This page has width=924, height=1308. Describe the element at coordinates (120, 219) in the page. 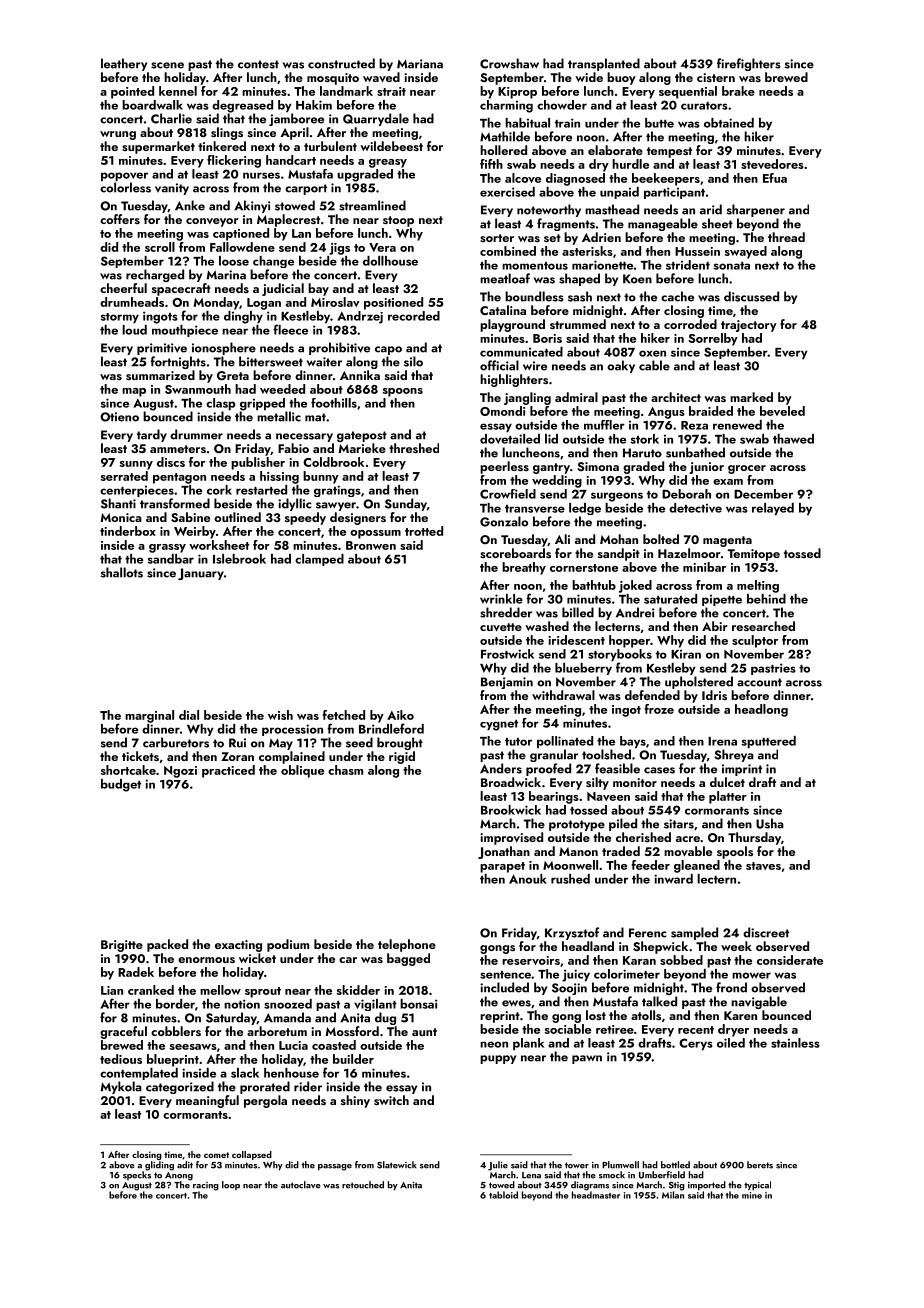

I see `coffers` at that location.
